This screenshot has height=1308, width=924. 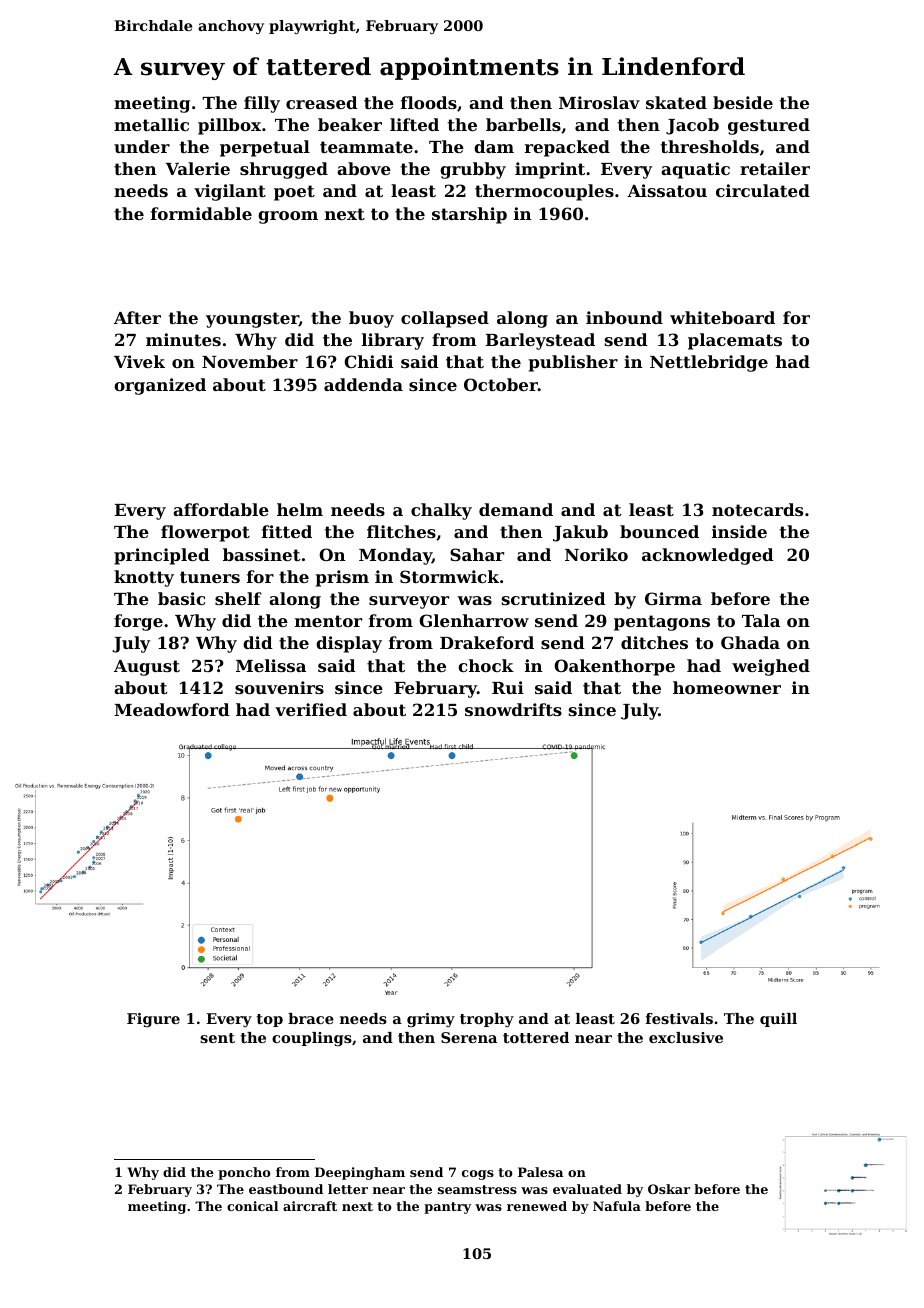 What do you see at coordinates (469, 215) in the screenshot?
I see `starship` at bounding box center [469, 215].
